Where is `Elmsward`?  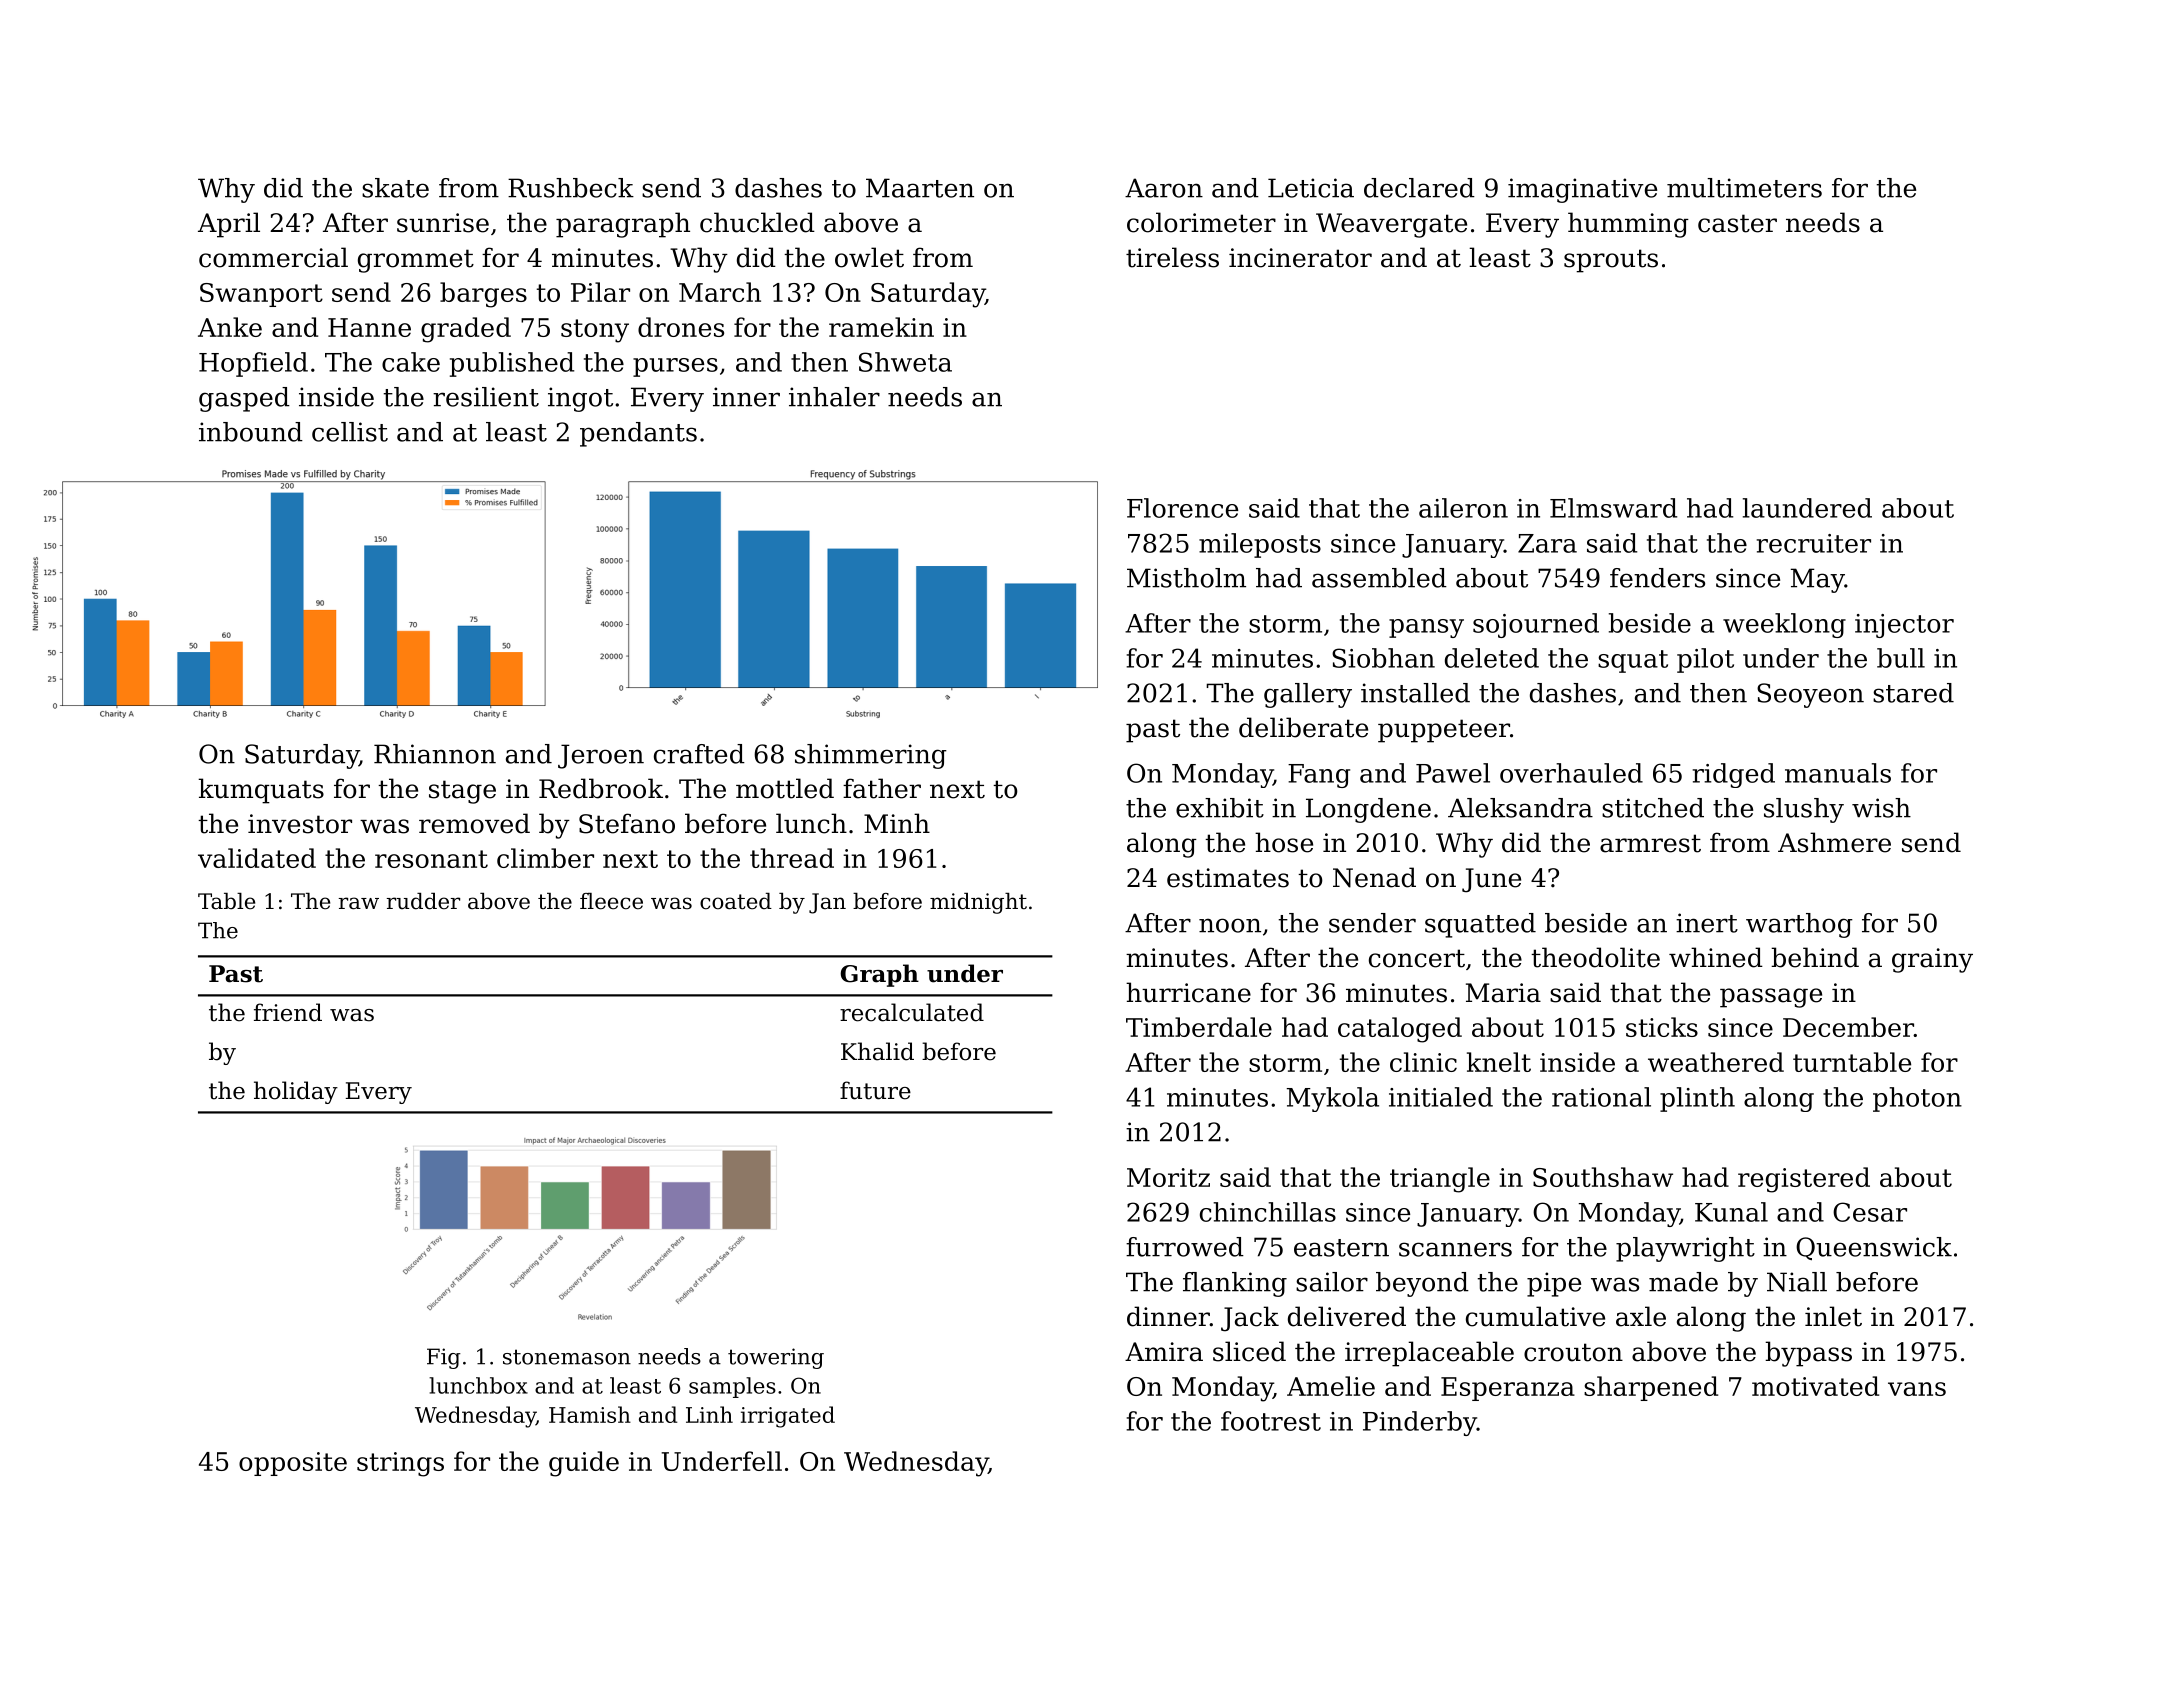
Elmsward is located at coordinates (1613, 508).
